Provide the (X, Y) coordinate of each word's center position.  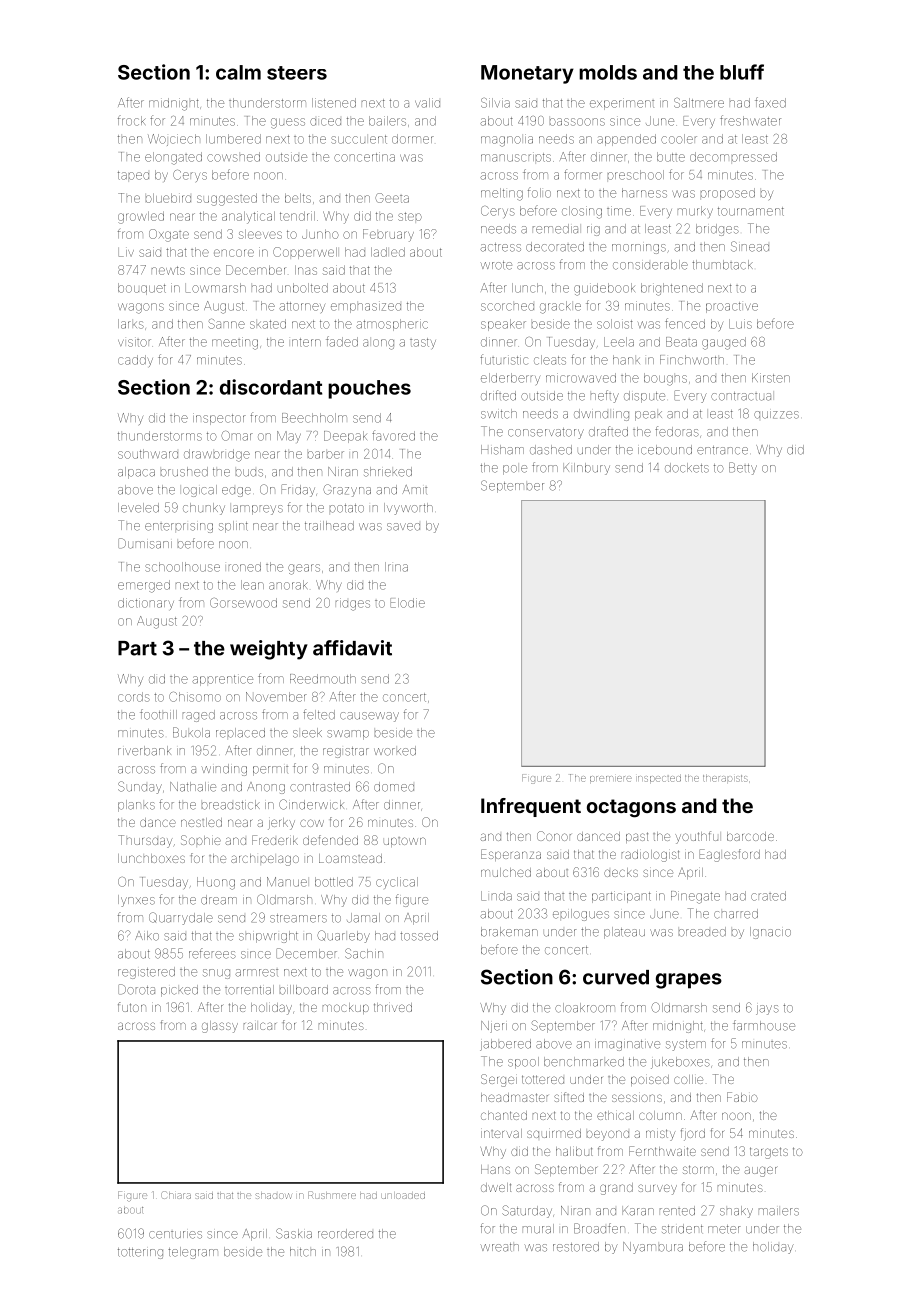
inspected (659, 779)
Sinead (750, 246)
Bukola (191, 732)
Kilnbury (586, 469)
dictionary (146, 604)
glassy (220, 1027)
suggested (227, 199)
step (410, 216)
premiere (611, 779)
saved (403, 527)
